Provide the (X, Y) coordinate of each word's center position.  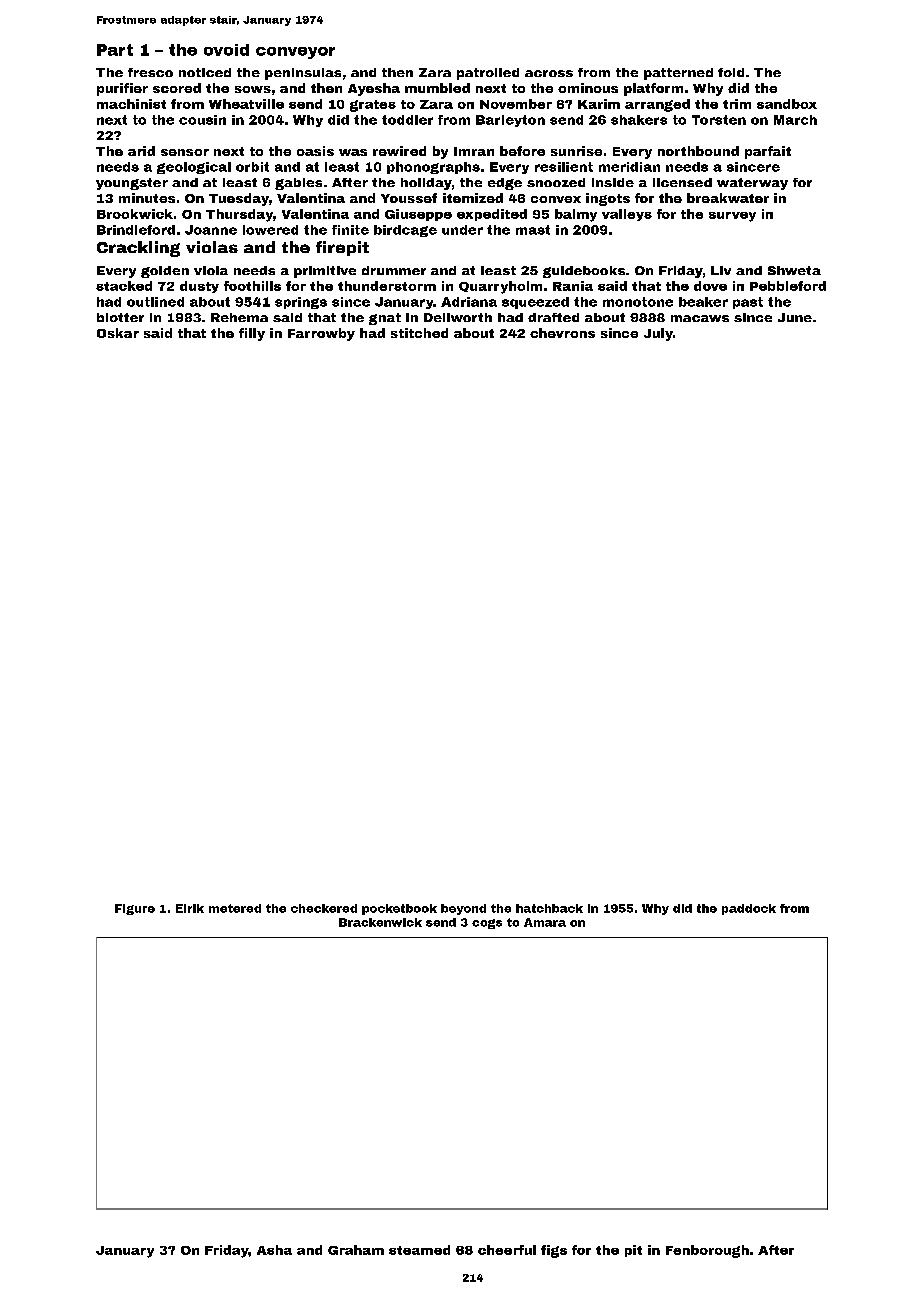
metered (235, 908)
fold (731, 72)
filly (252, 334)
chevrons (562, 333)
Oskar (118, 333)
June (795, 317)
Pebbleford (788, 286)
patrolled (488, 74)
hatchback (549, 908)
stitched (419, 333)
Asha (274, 1250)
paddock (749, 909)
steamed (419, 1250)
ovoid (226, 50)
